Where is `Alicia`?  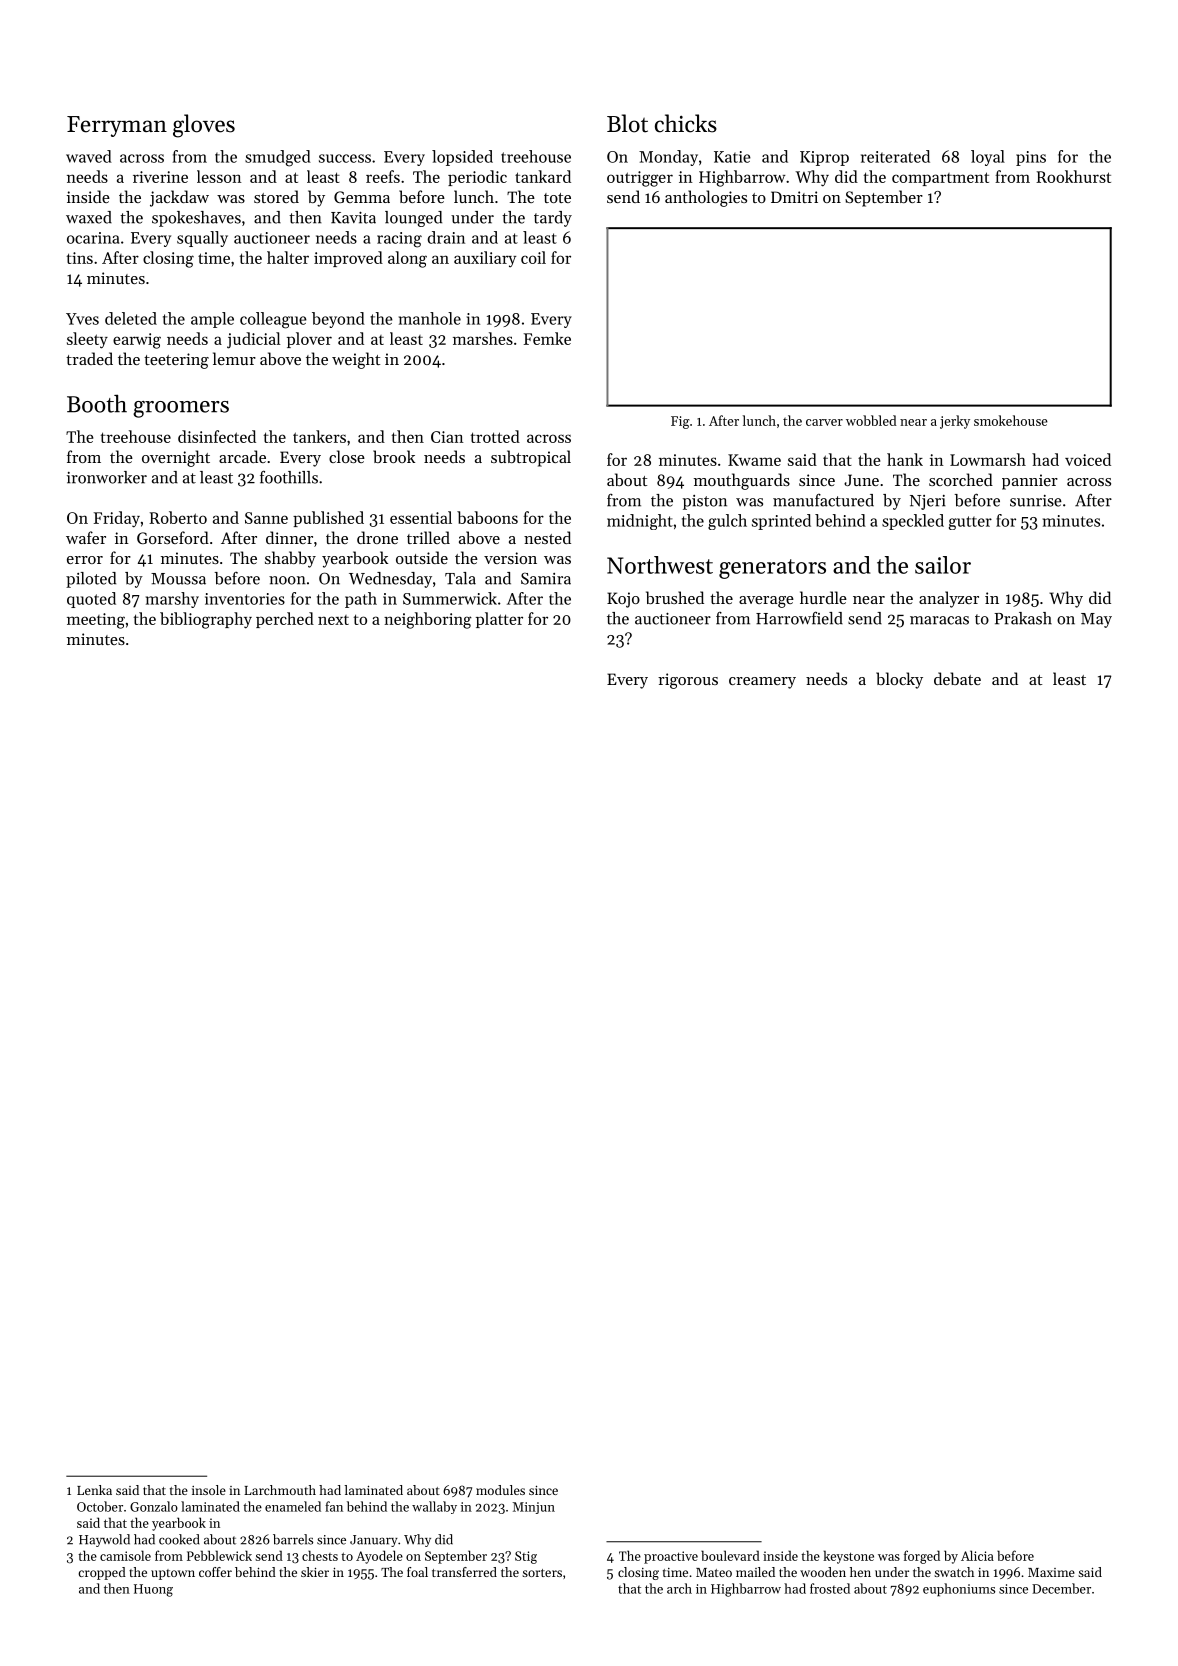 Alicia is located at coordinates (977, 1555).
